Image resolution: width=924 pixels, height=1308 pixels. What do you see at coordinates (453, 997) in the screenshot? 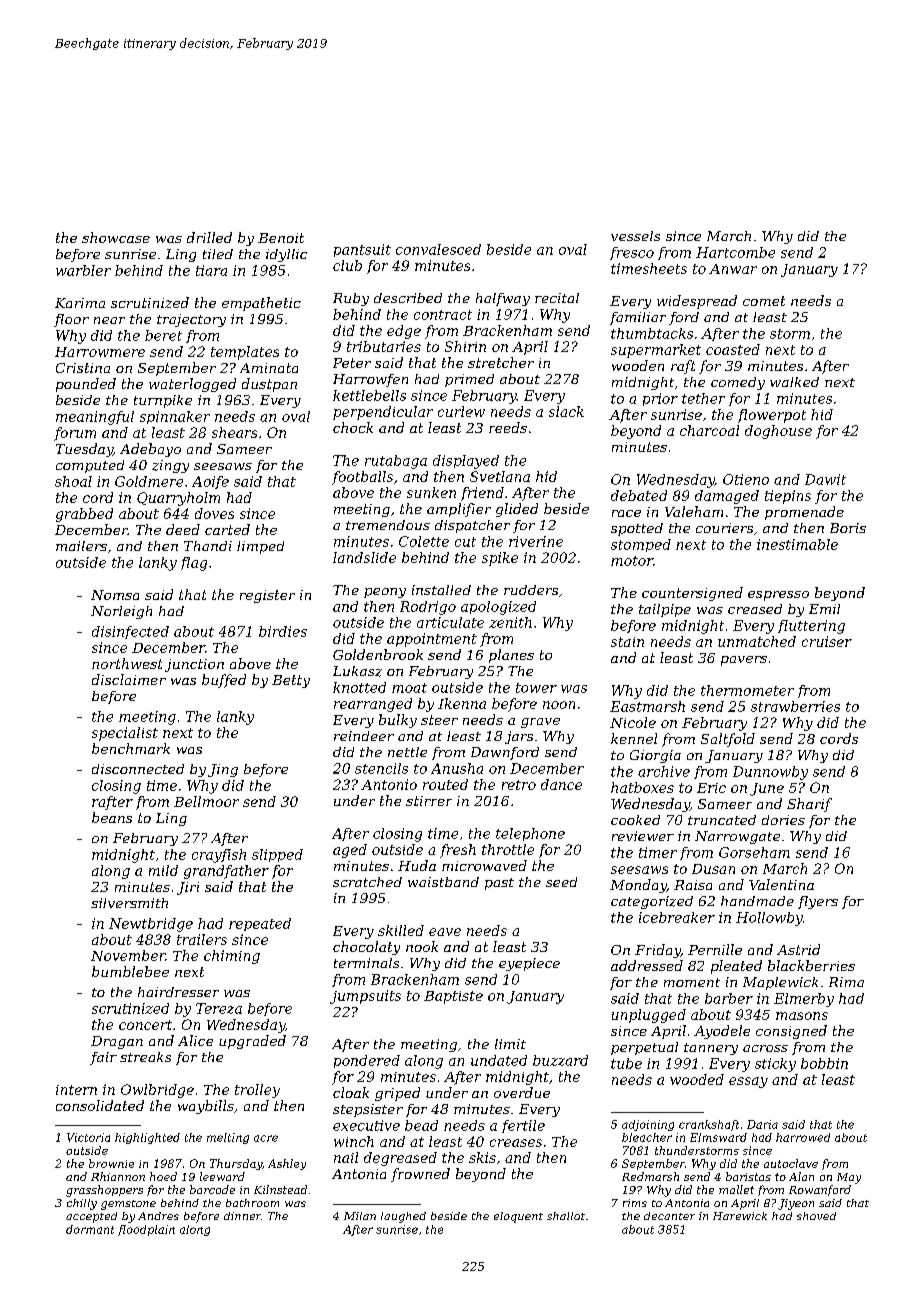
I see `Baptiste` at bounding box center [453, 997].
